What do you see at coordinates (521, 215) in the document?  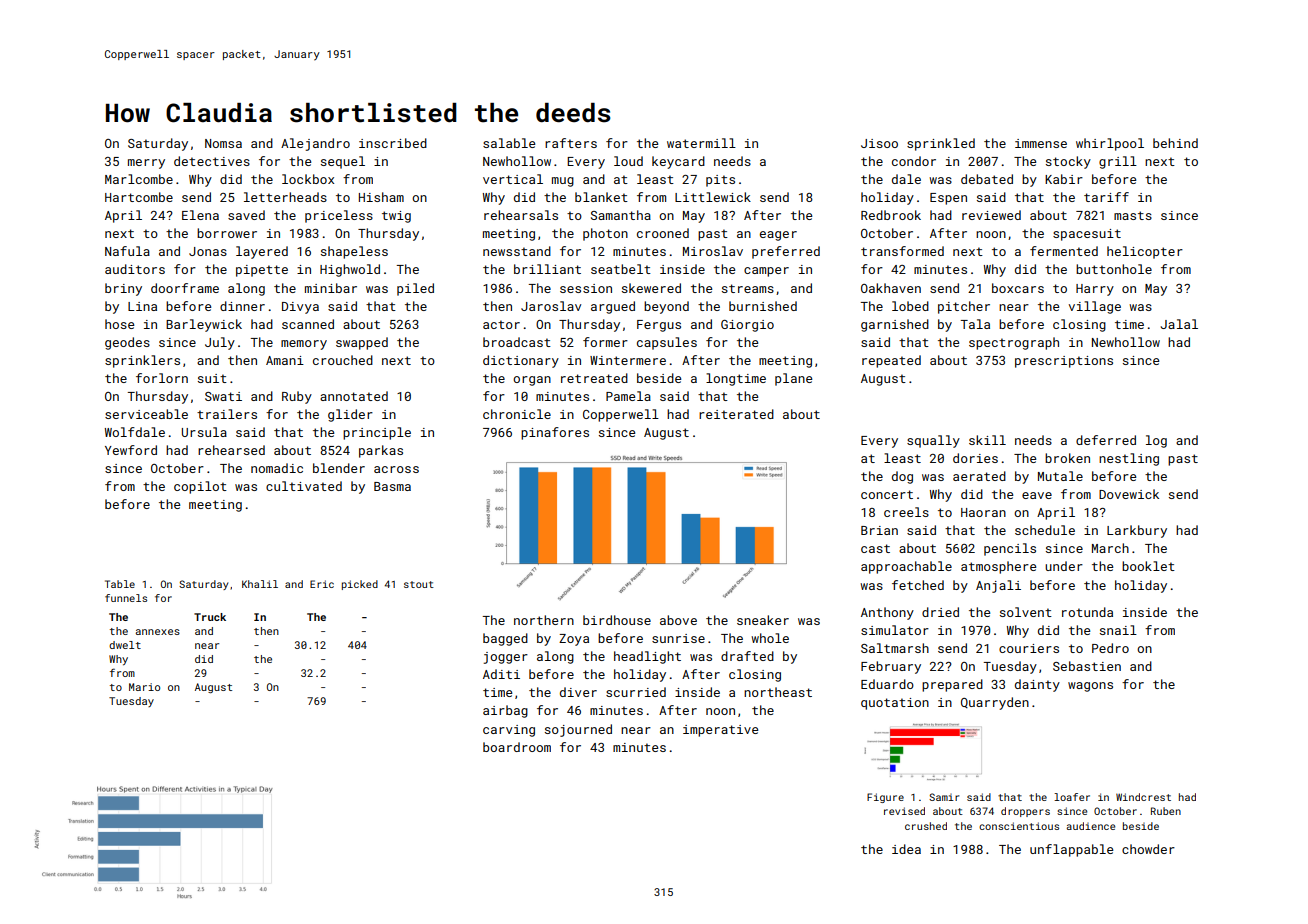 I see `rehearsals` at bounding box center [521, 215].
